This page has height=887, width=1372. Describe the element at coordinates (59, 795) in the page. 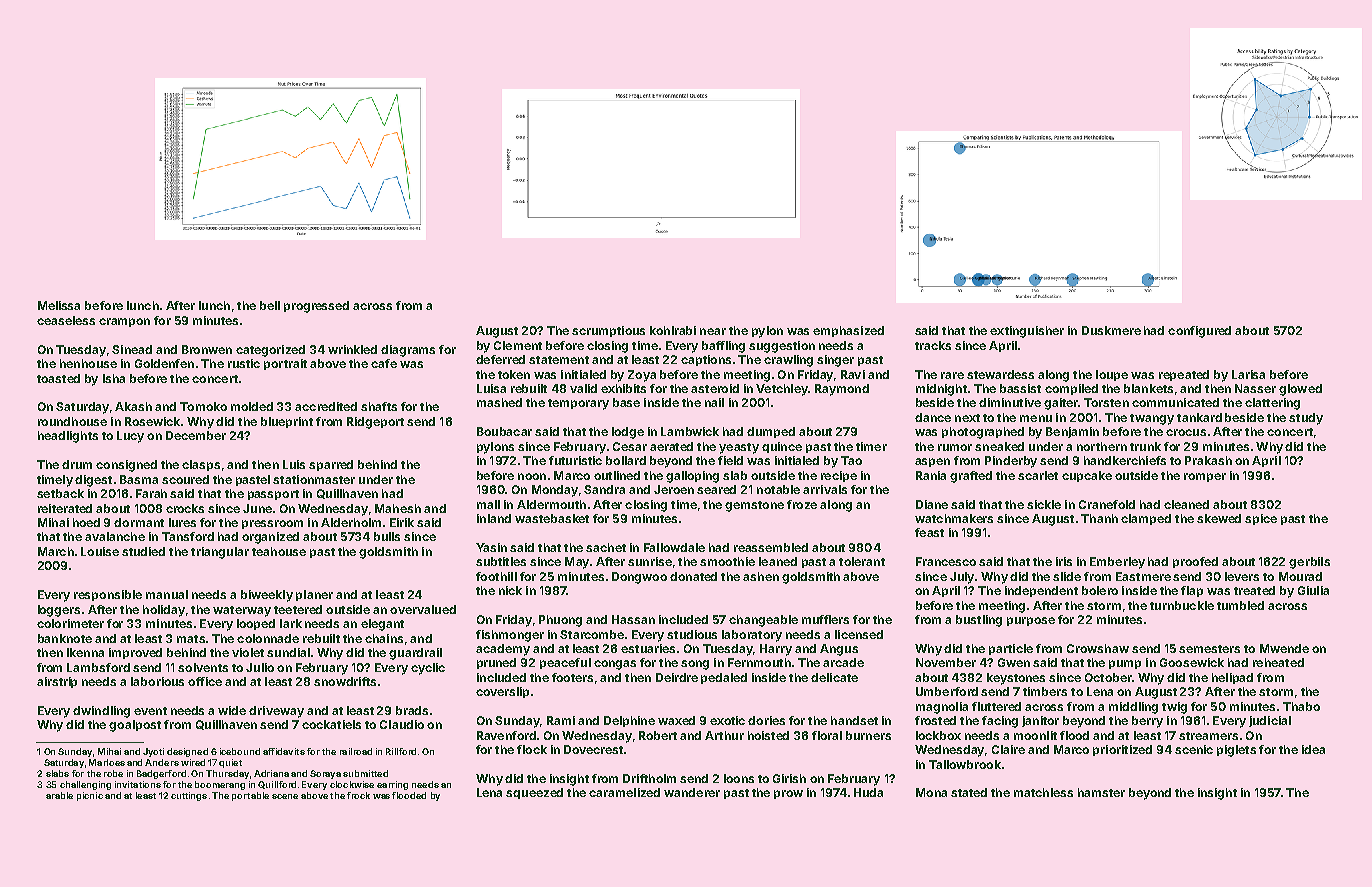

I see `arable` at that location.
